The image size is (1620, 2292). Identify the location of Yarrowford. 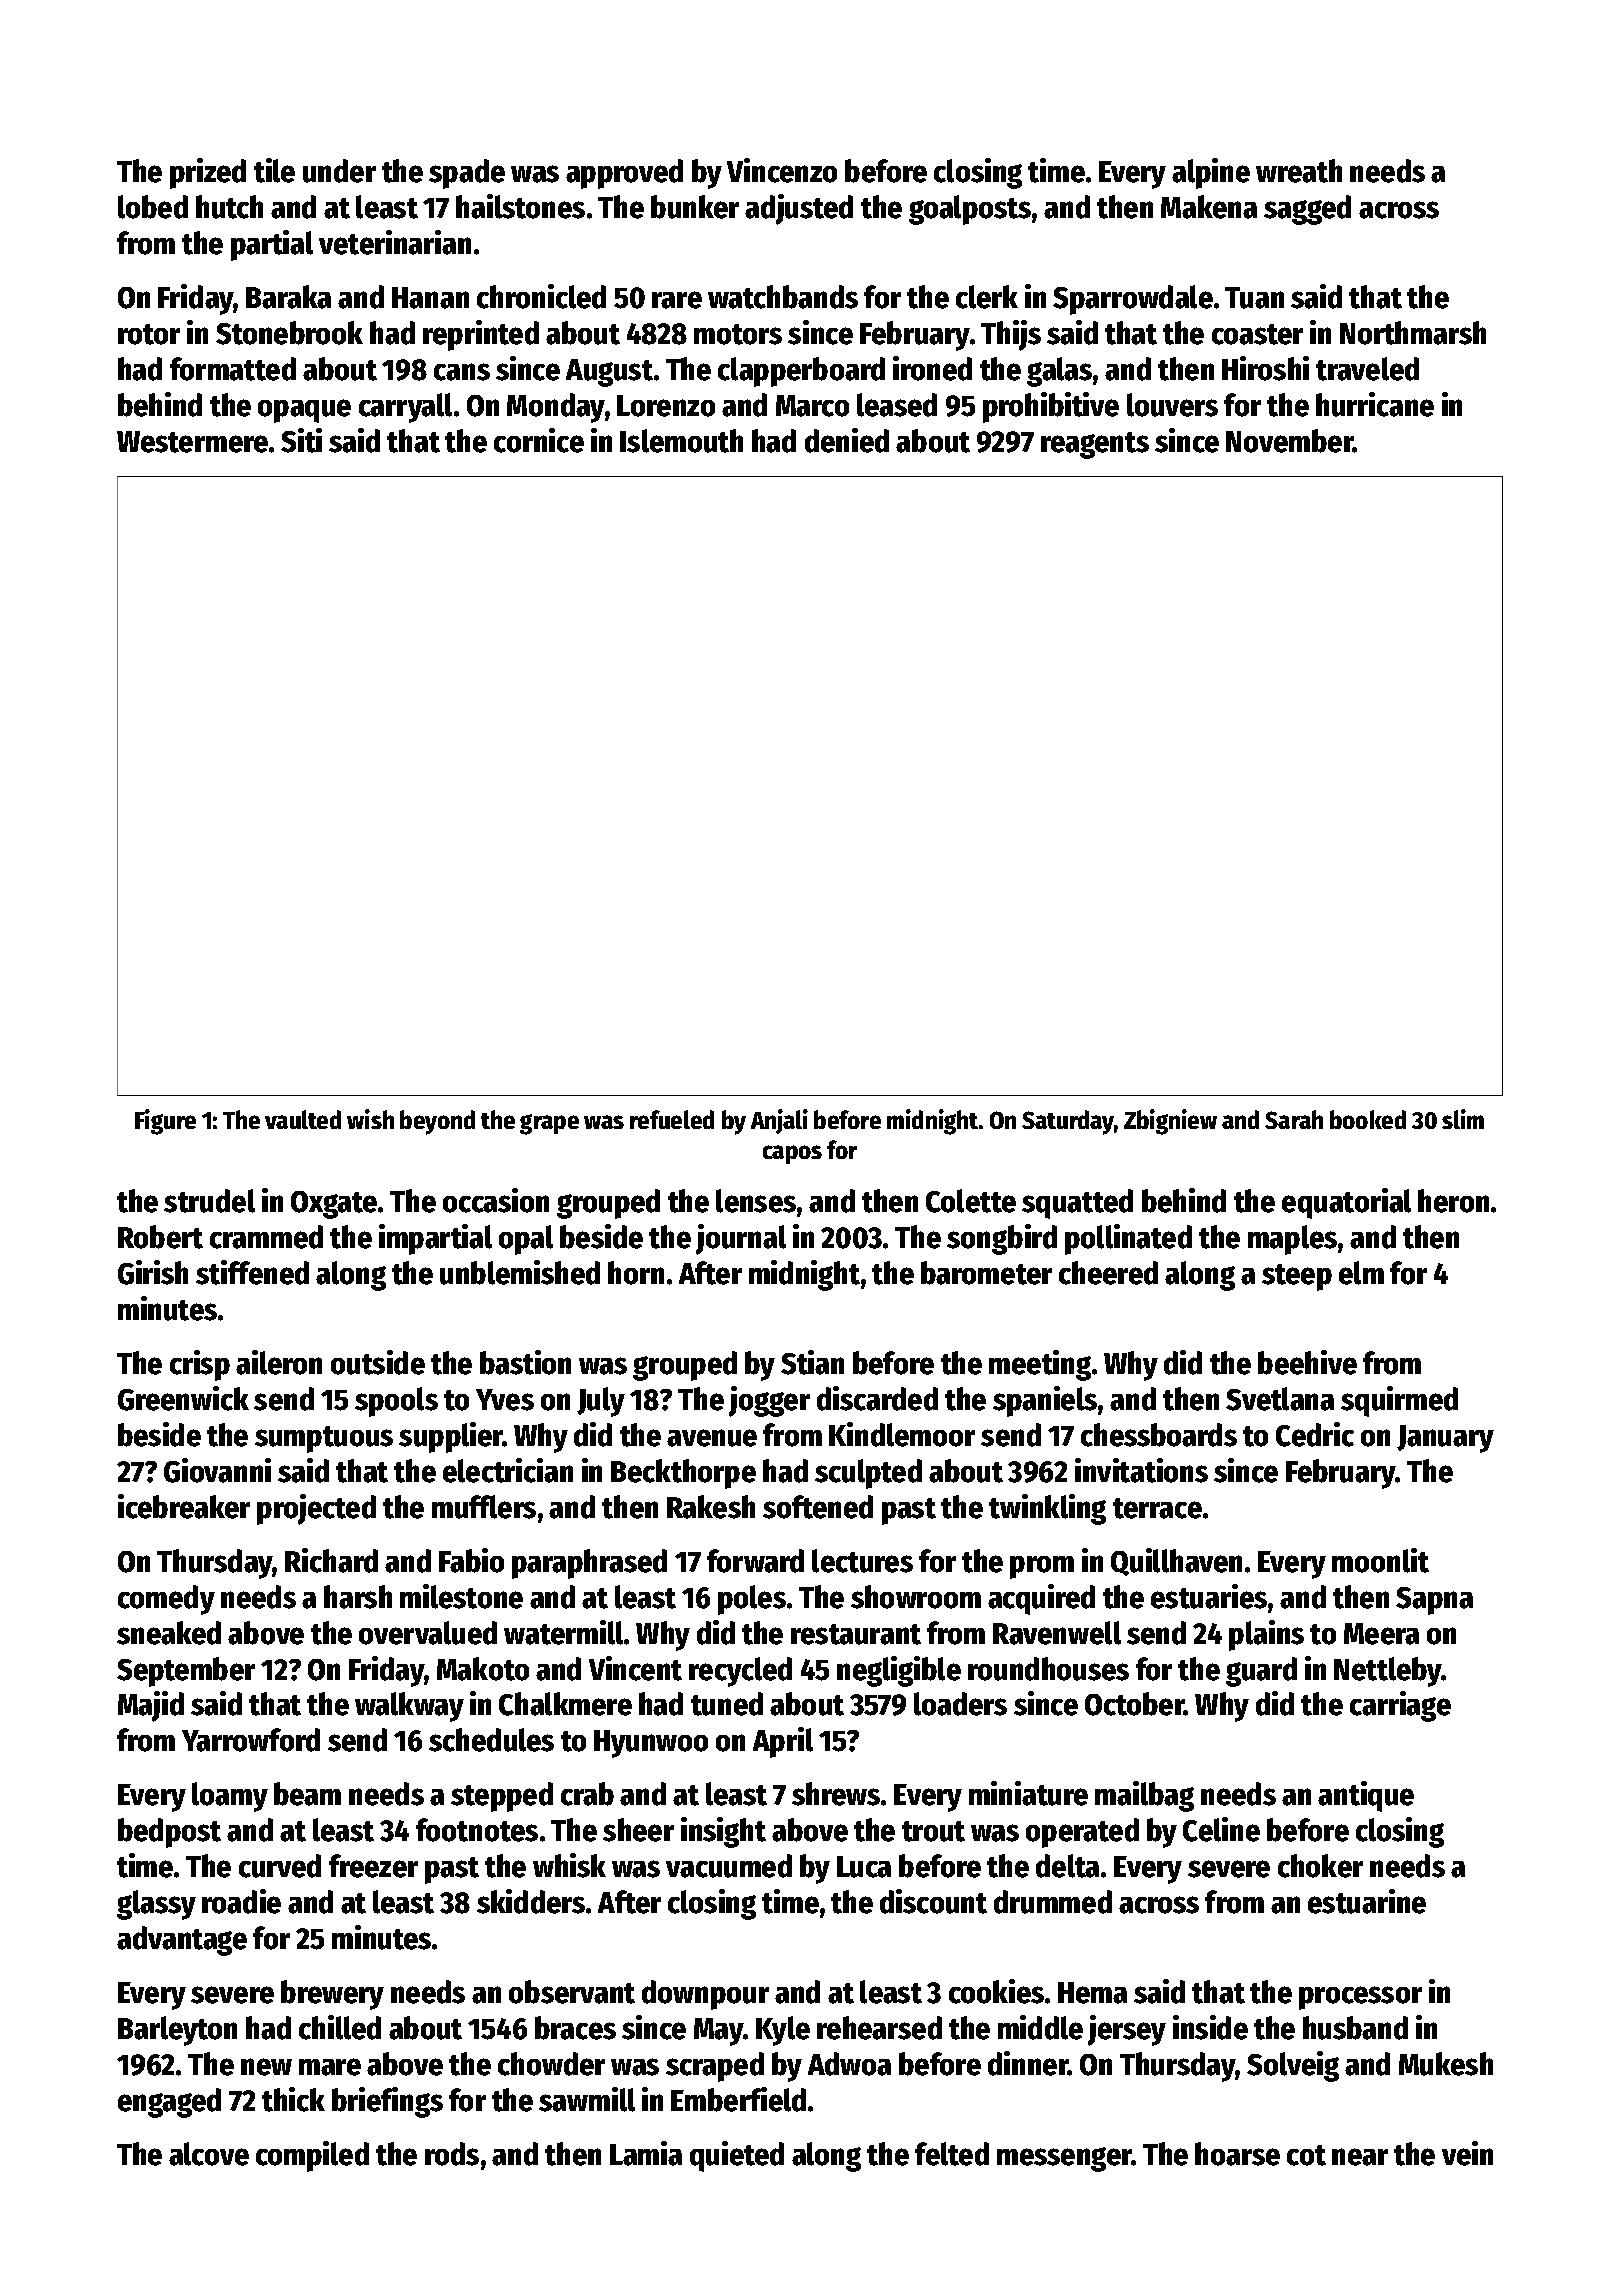
(251, 1740).
